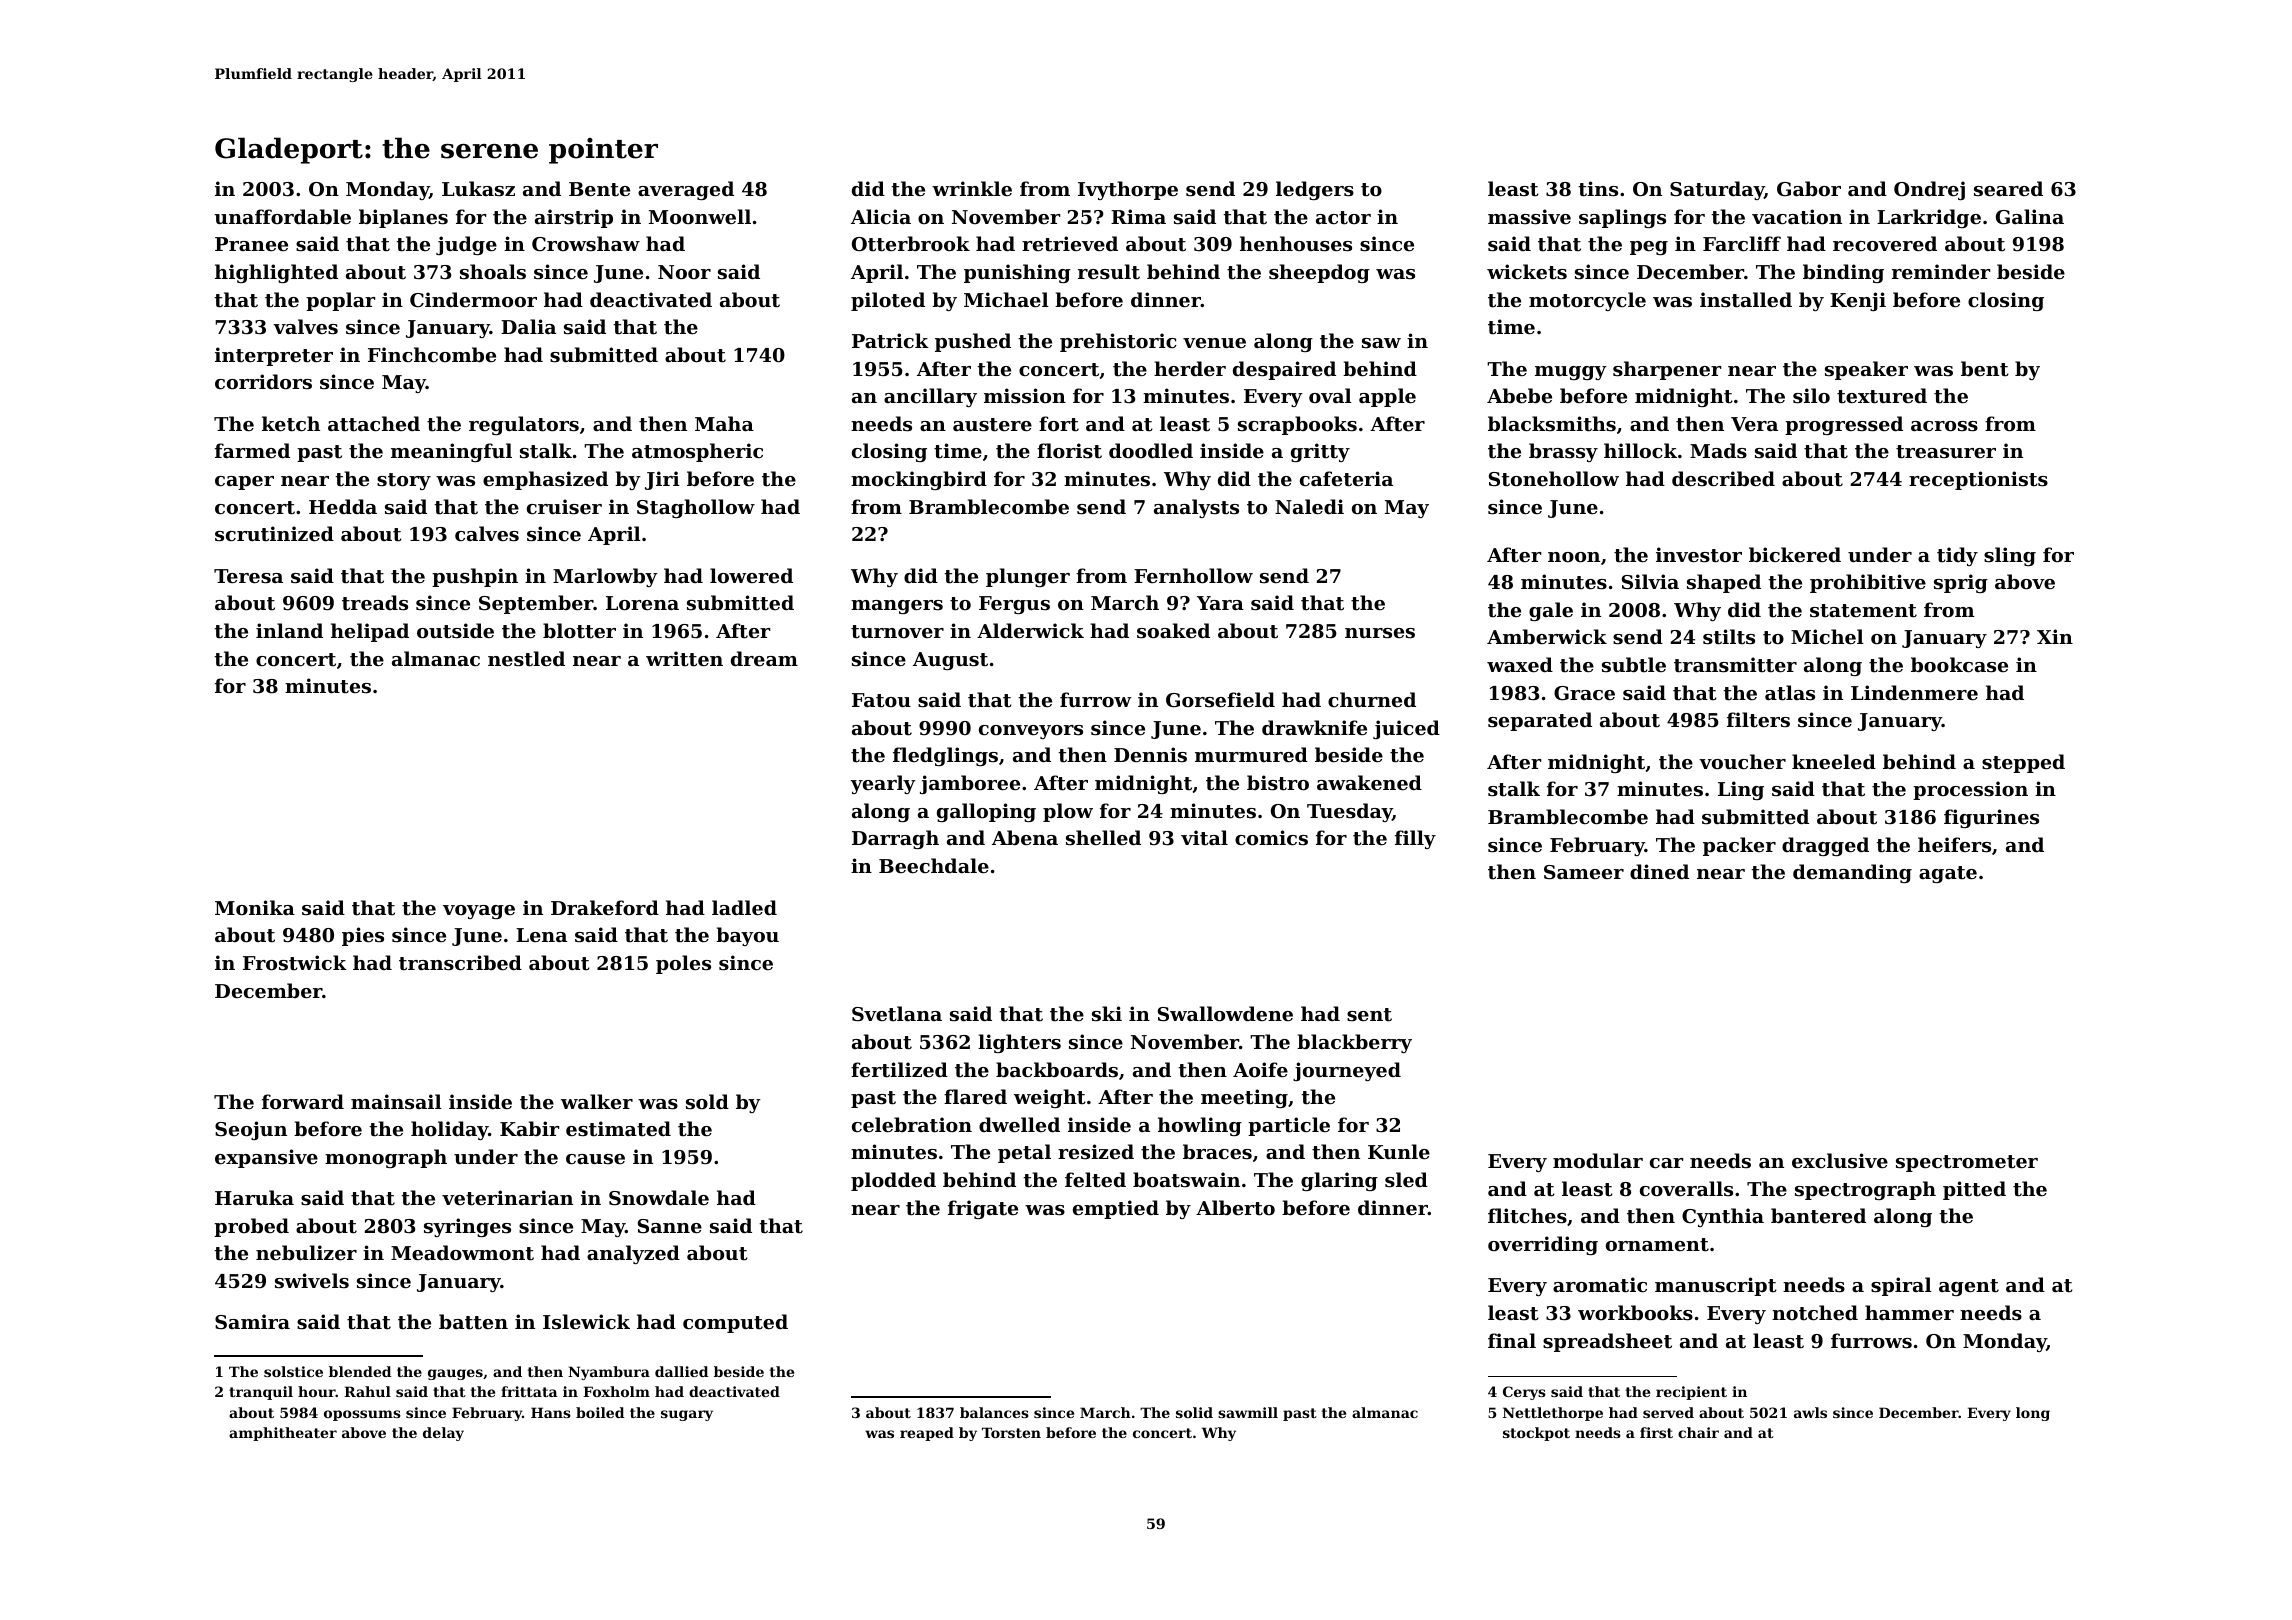  Describe the element at coordinates (972, 188) in the image. I see `wrinkle` at that location.
